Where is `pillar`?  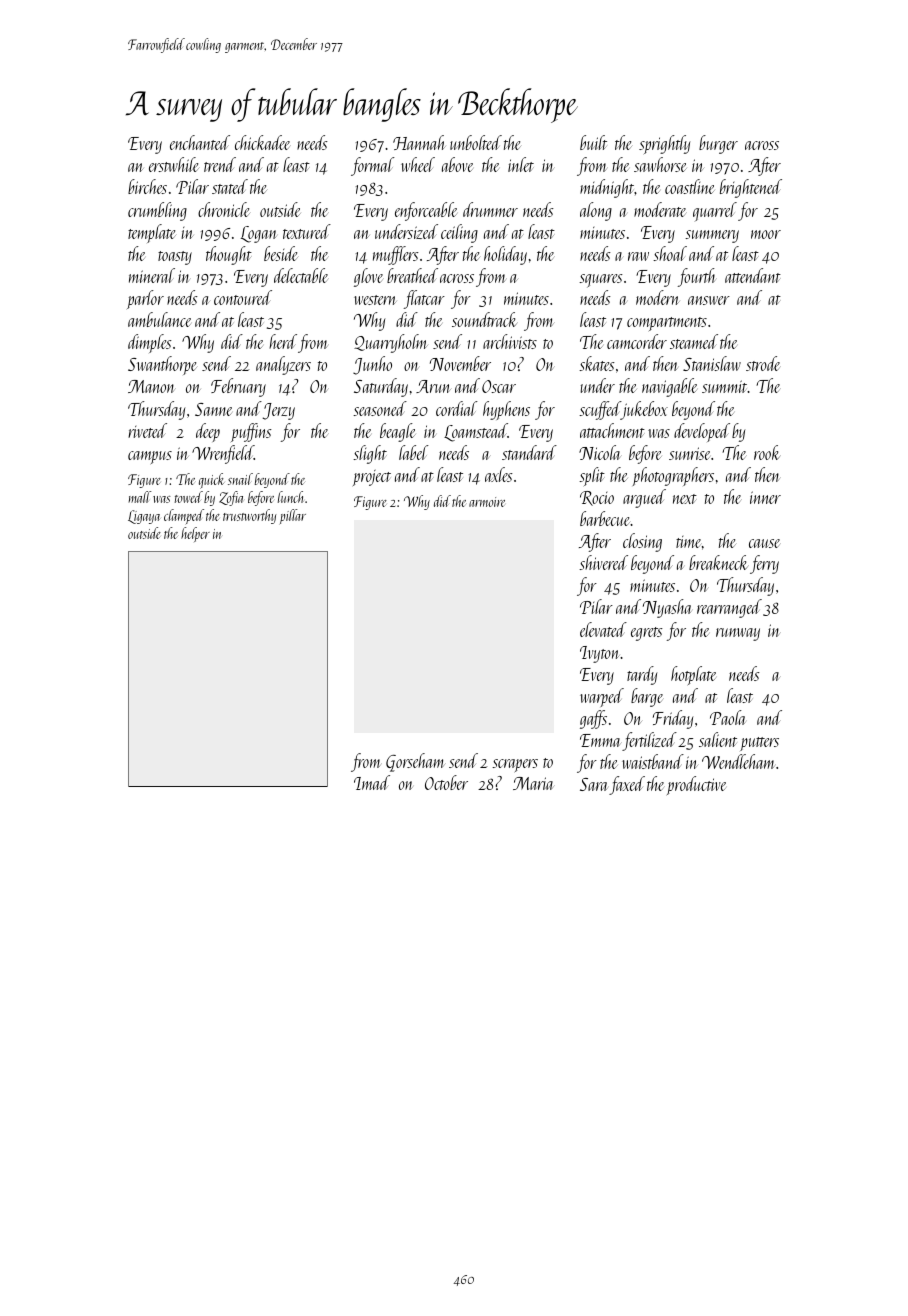
pillar is located at coordinates (292, 517).
